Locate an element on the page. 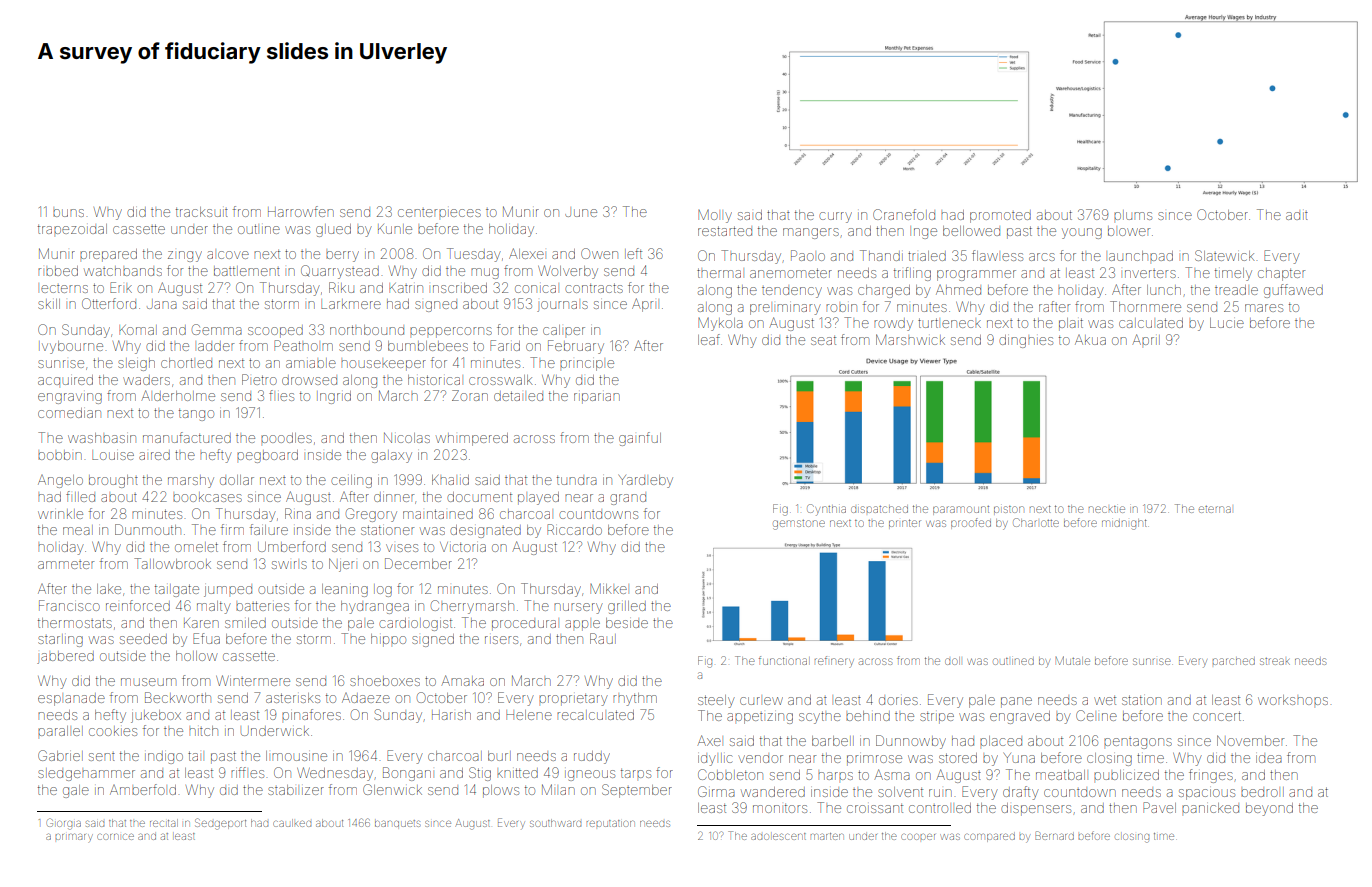  bedroll is located at coordinates (1262, 792).
